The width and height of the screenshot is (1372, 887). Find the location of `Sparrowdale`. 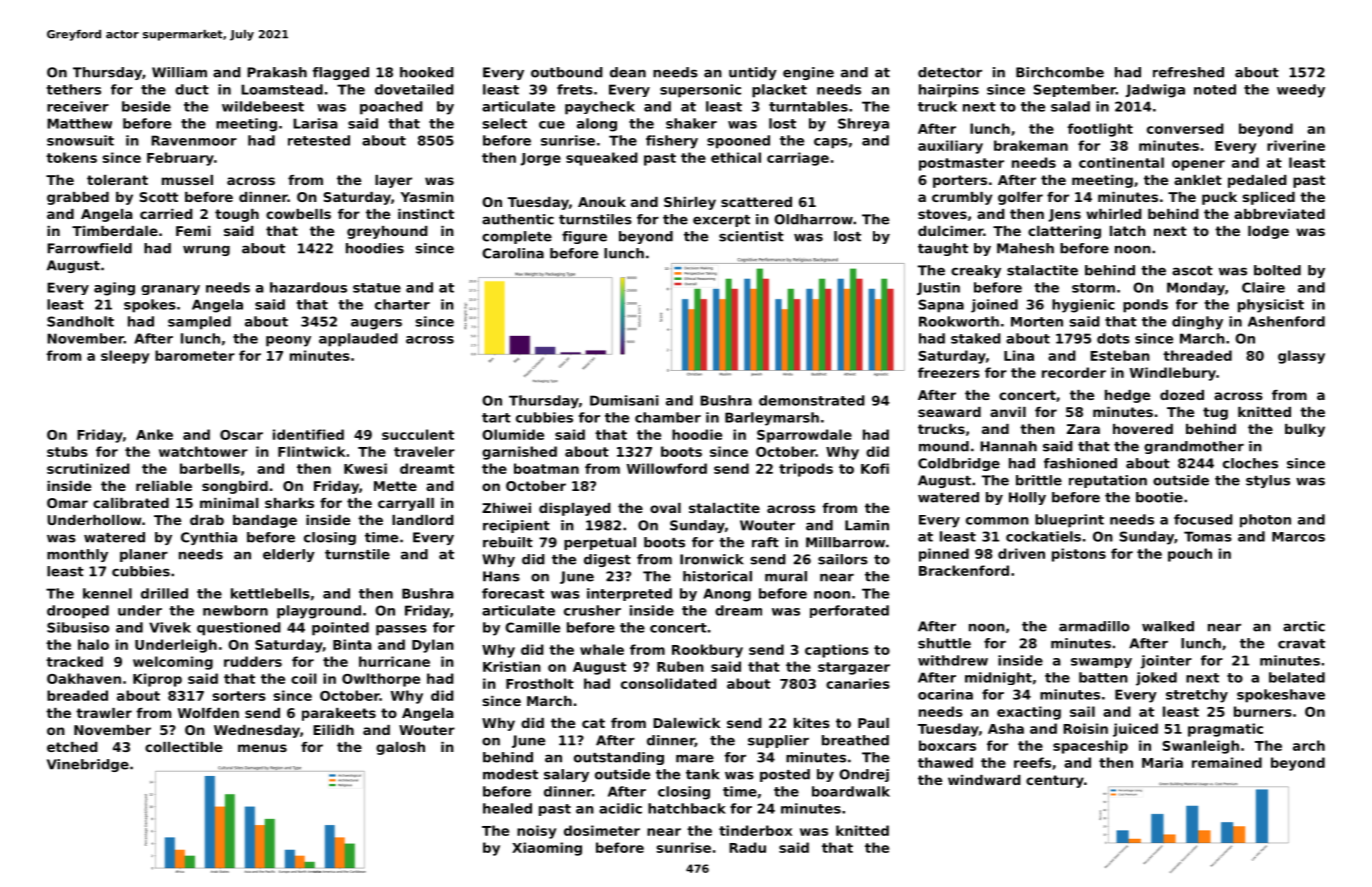

Sparrowdale is located at coordinates (804, 436).
